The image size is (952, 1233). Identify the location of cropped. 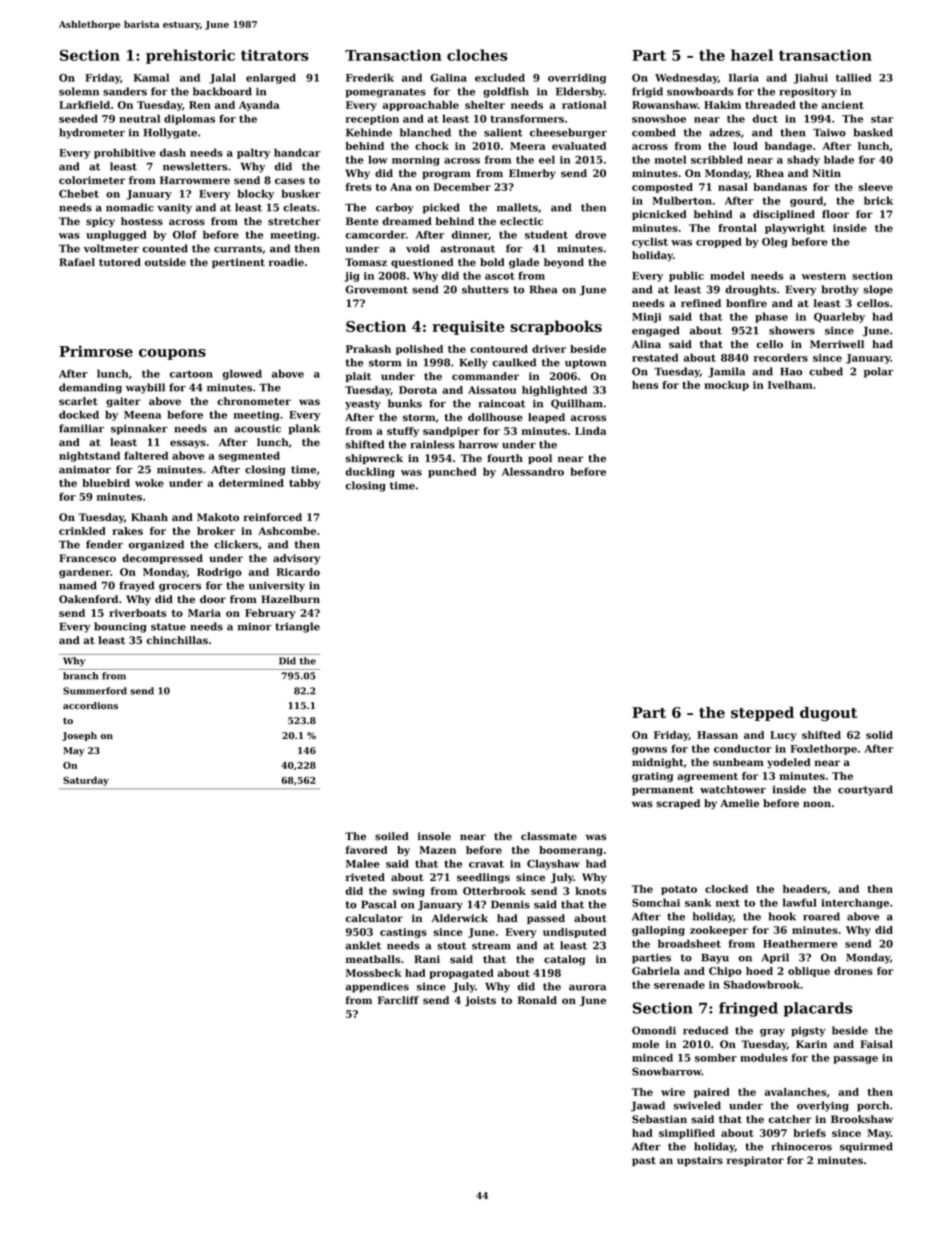
(719, 242).
